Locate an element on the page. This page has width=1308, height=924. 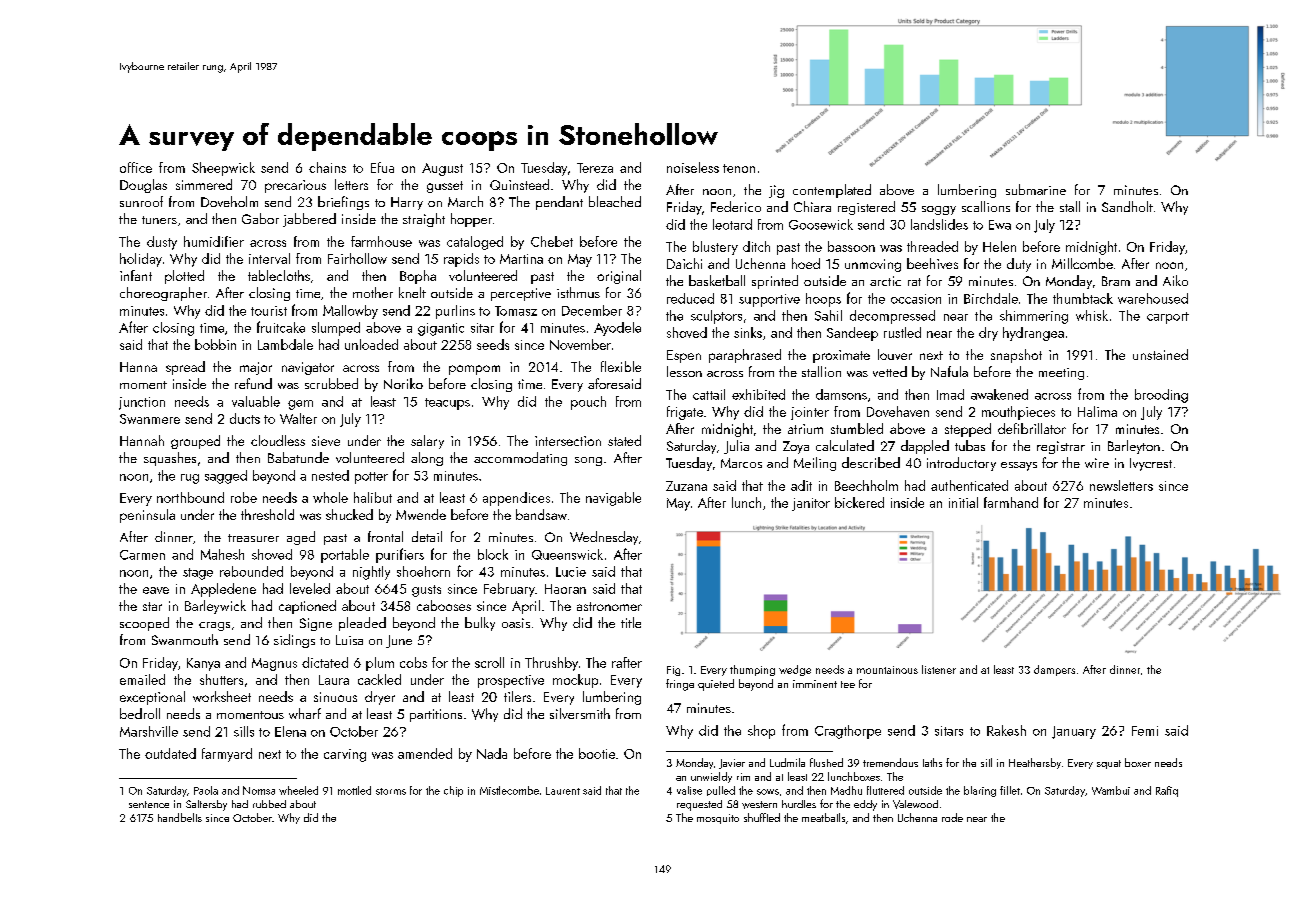
handbells is located at coordinates (180, 817).
